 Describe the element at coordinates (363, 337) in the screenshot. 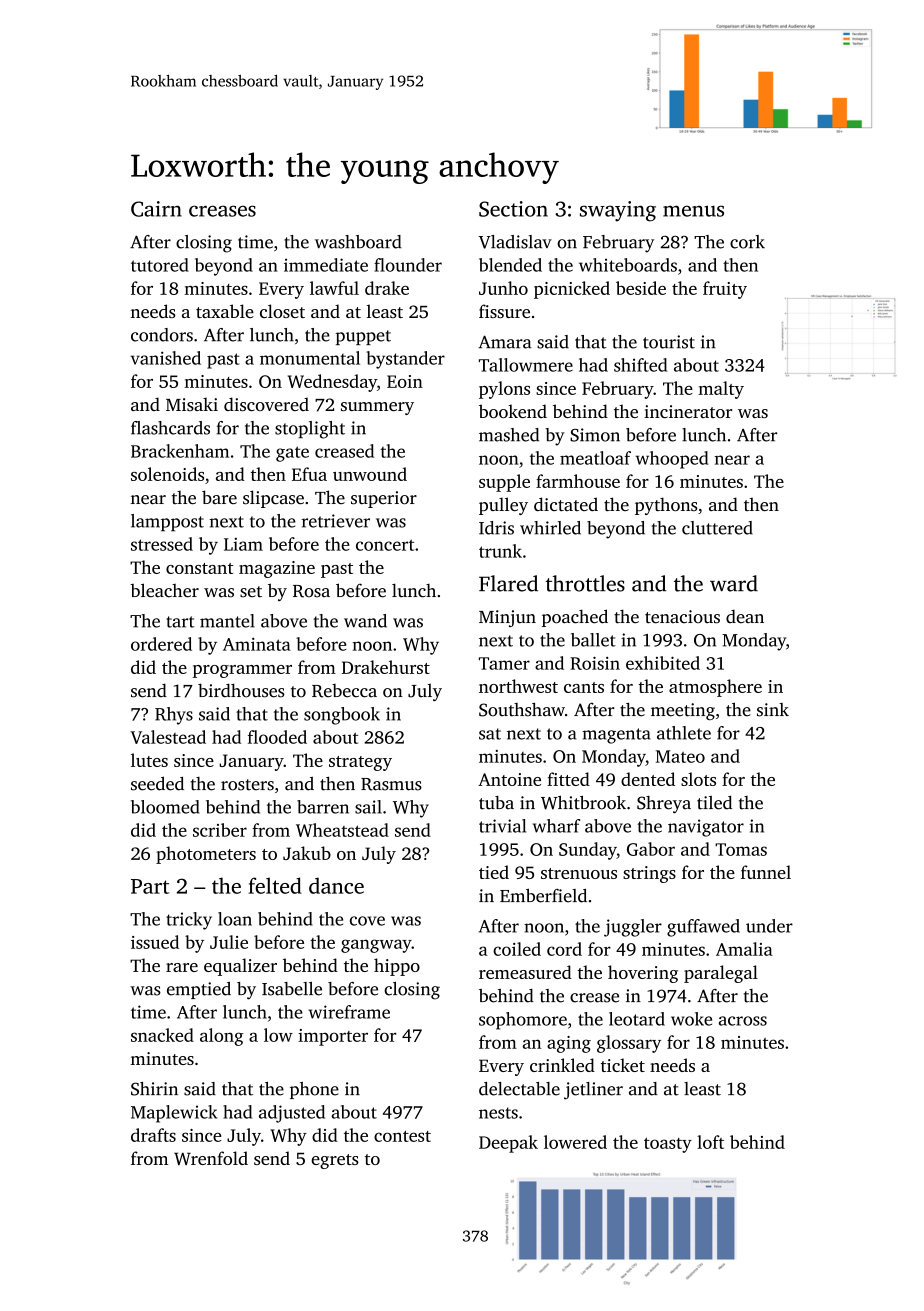

I see `puppet` at that location.
